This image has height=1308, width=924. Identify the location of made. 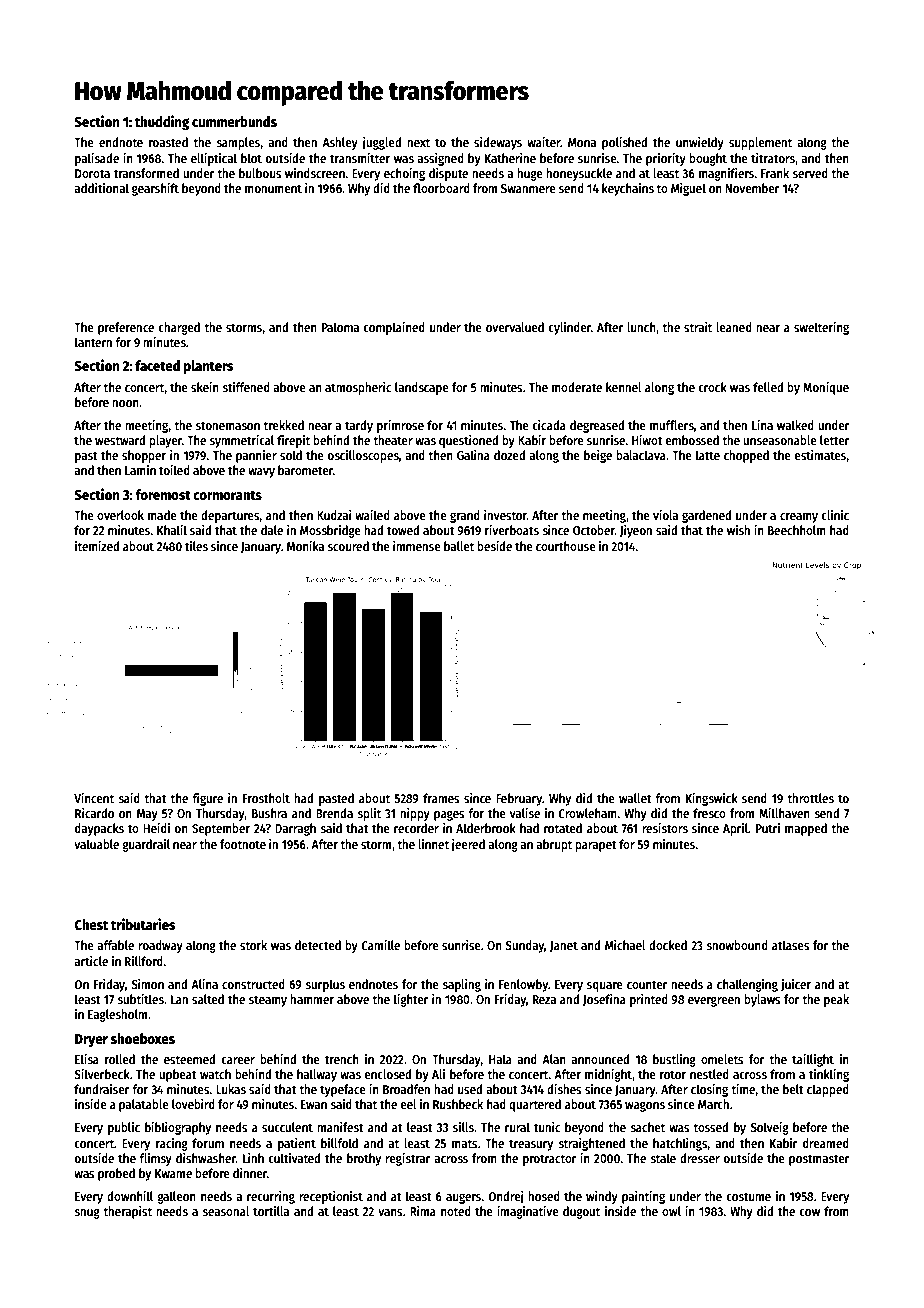
(162, 515).
